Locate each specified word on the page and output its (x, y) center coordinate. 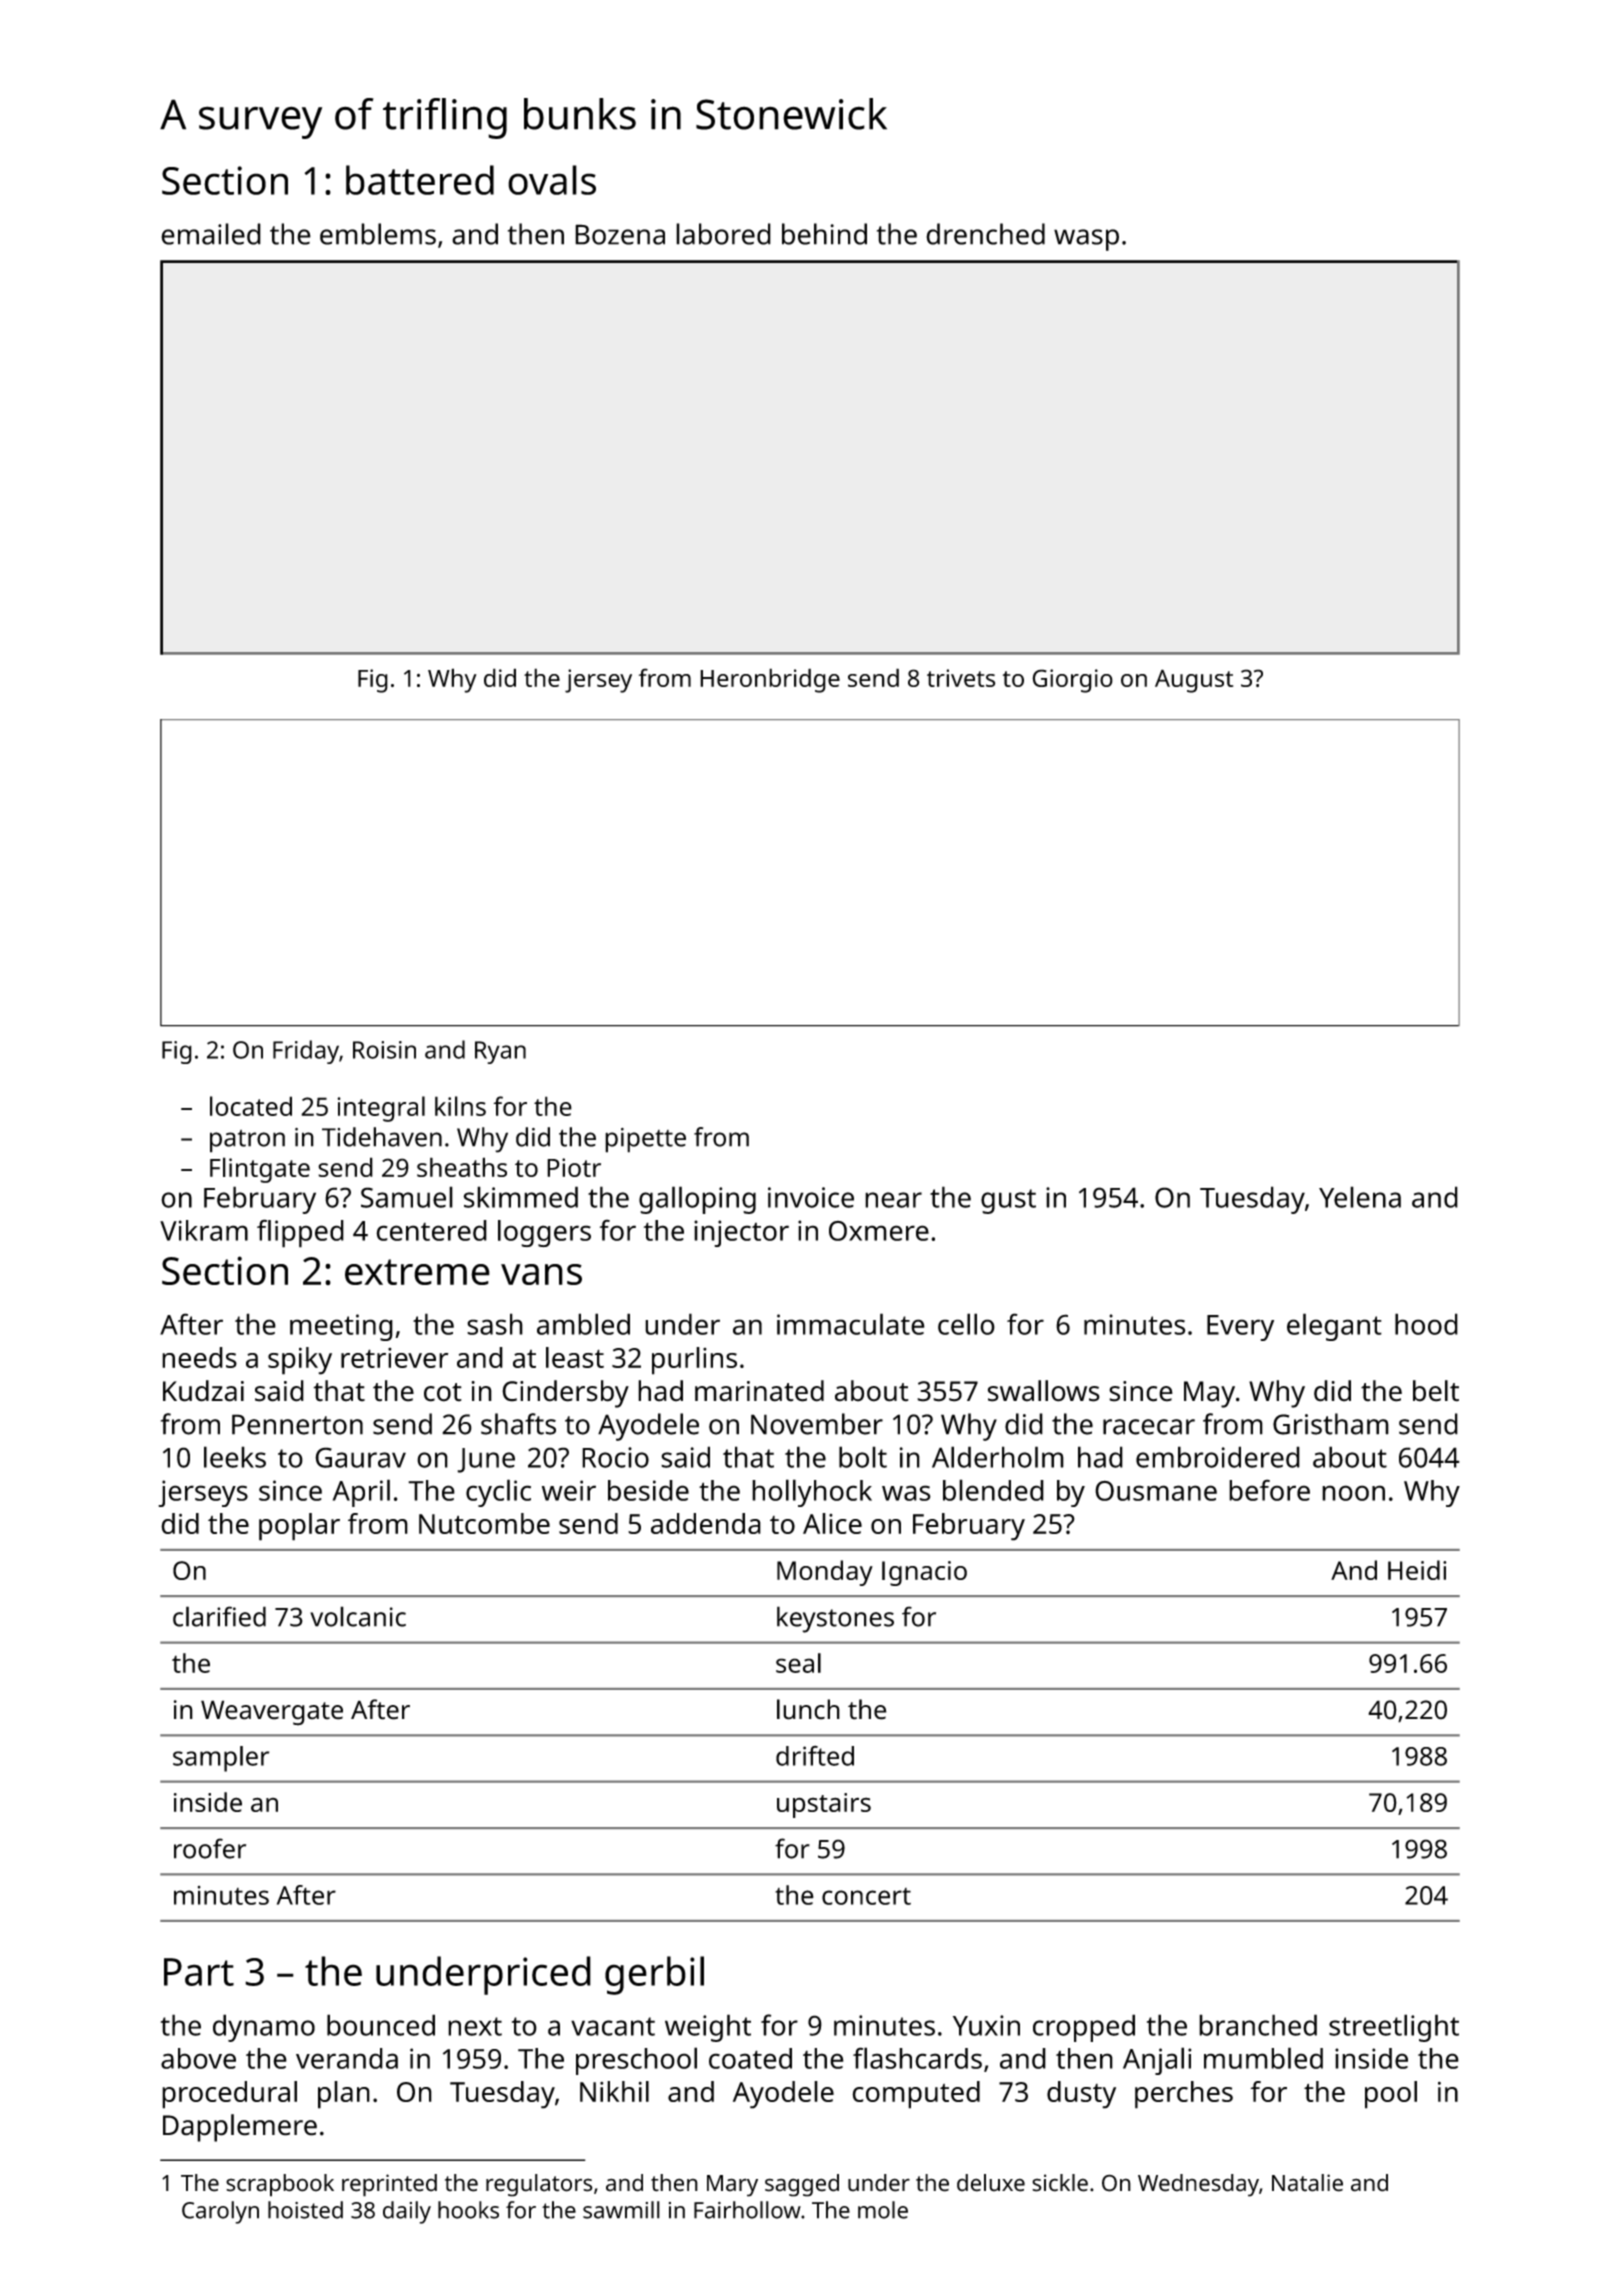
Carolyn (220, 2212)
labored (723, 234)
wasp (1086, 240)
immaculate (851, 1324)
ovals (552, 180)
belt (1436, 1391)
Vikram (204, 1230)
